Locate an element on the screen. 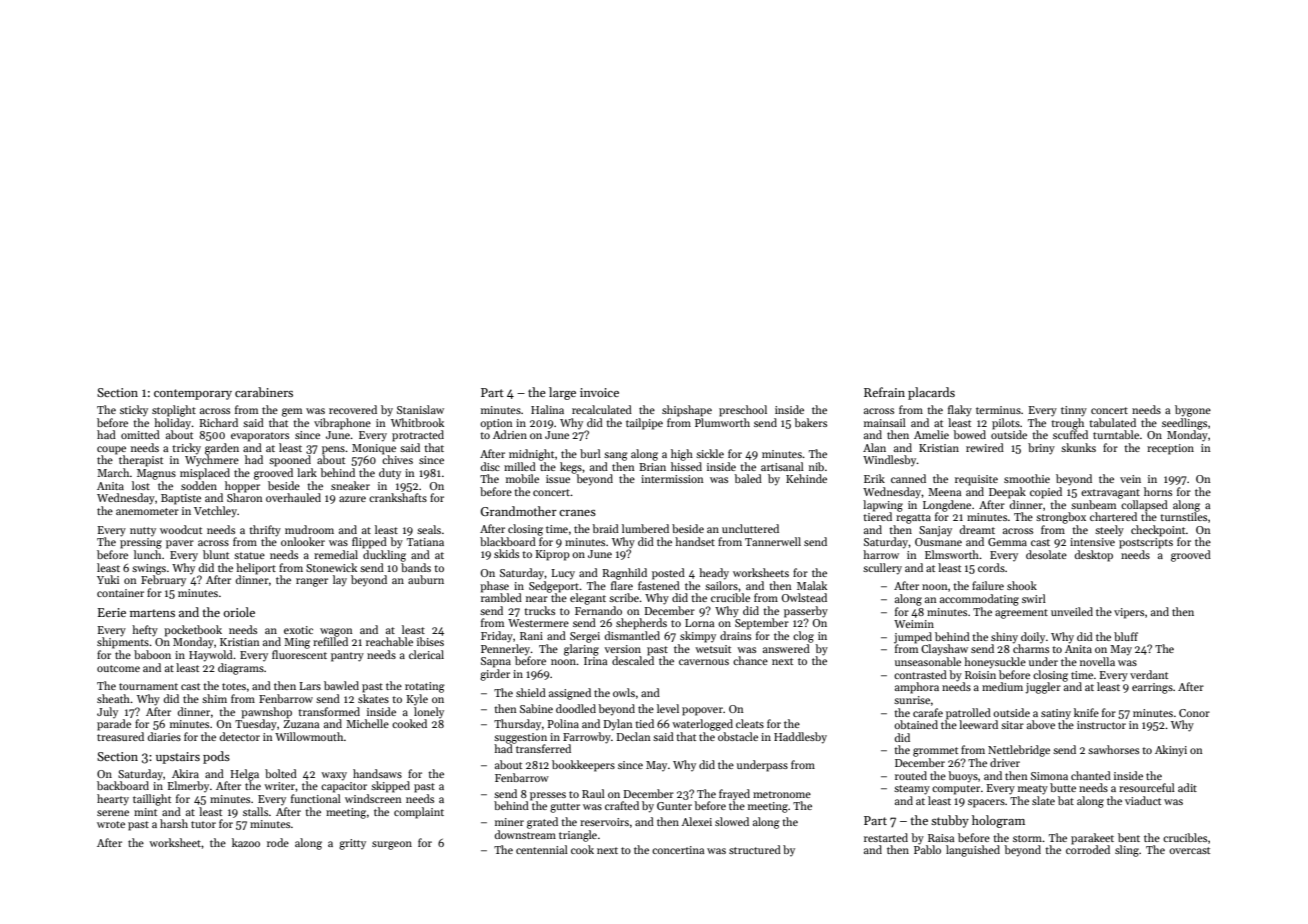  bygone is located at coordinates (1193, 411).
